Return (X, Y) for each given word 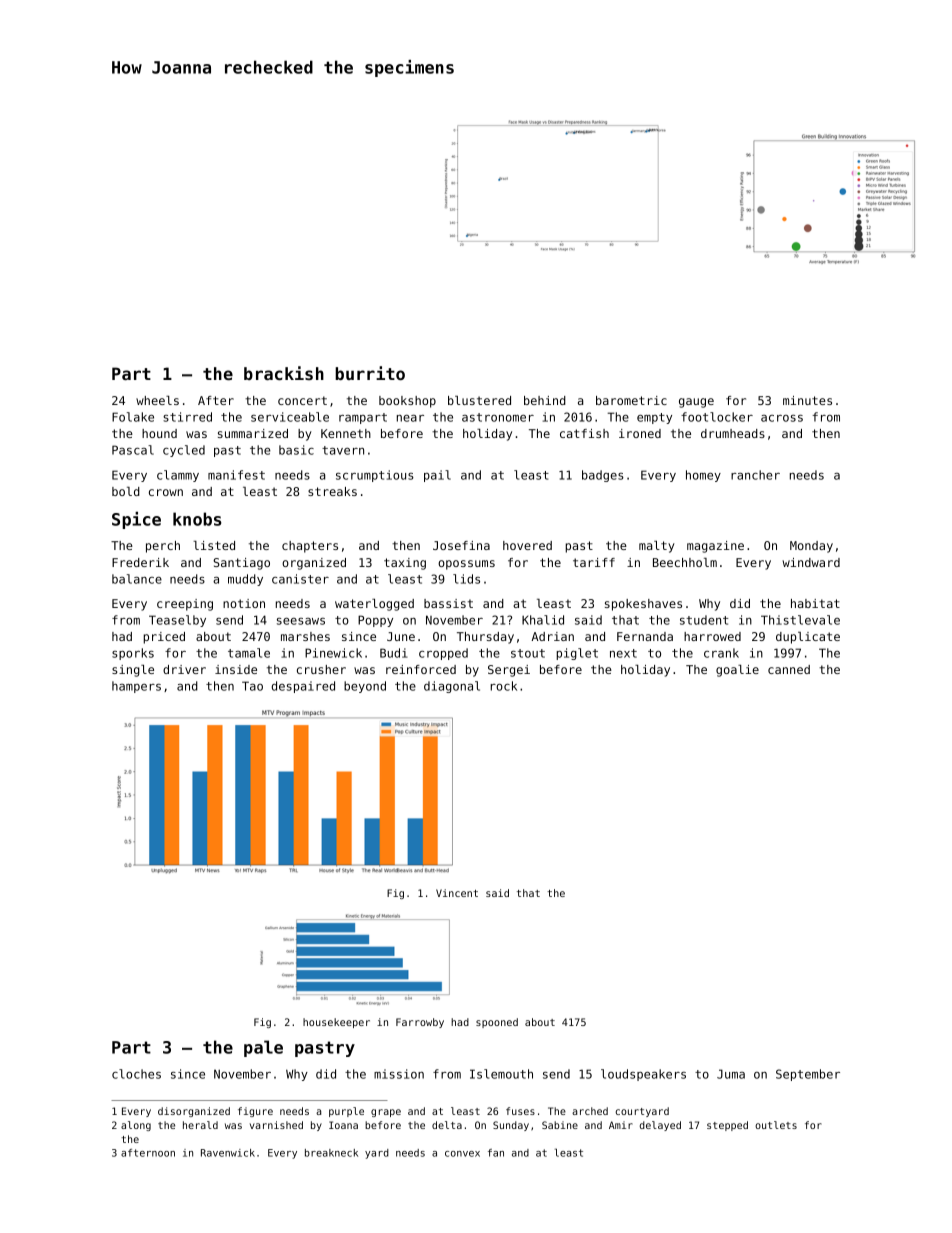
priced (164, 638)
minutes (807, 400)
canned (789, 669)
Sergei (509, 671)
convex (462, 1154)
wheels (157, 400)
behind (545, 400)
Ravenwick (228, 1153)
